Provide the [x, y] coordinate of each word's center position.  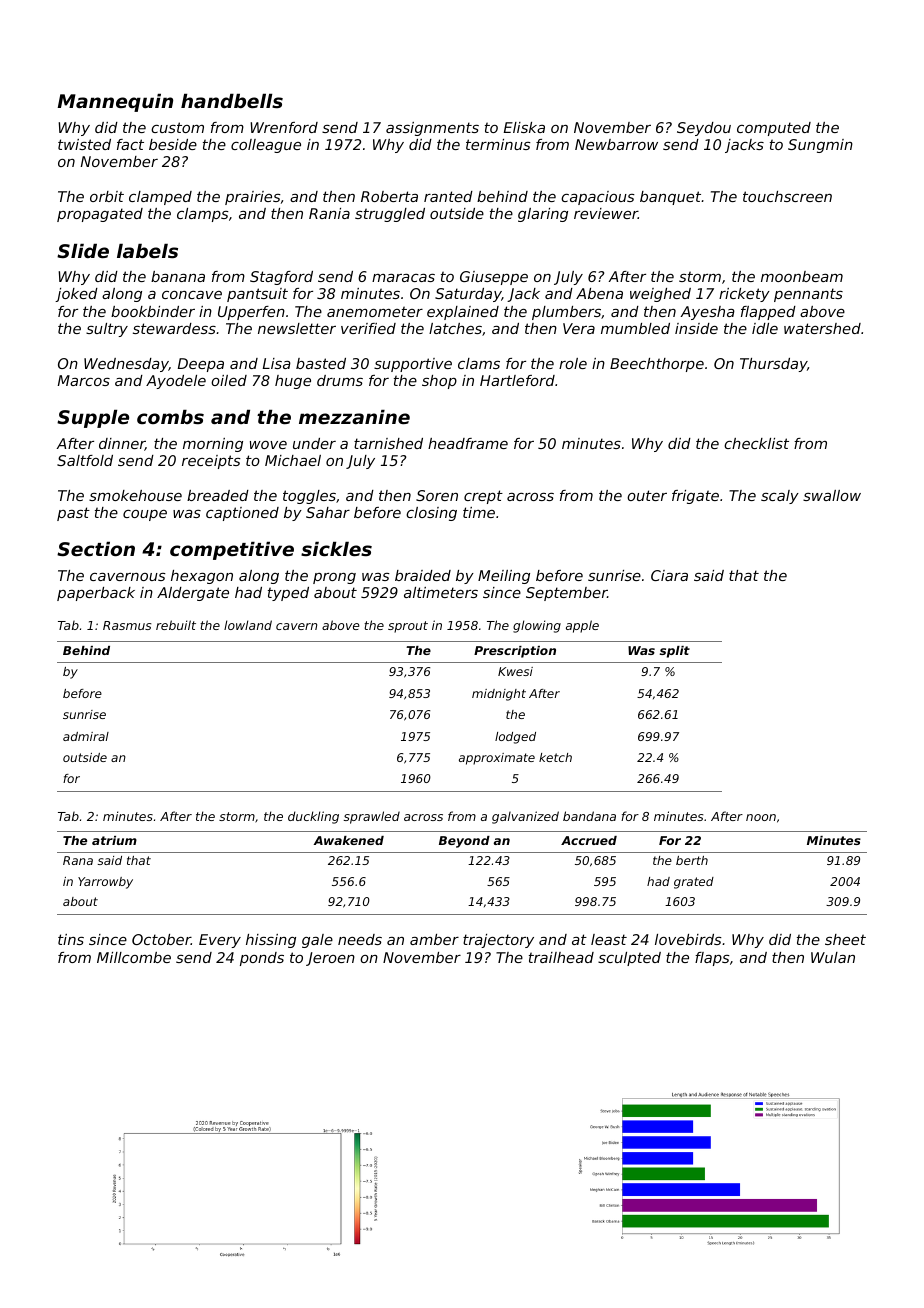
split [675, 652]
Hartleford [517, 380]
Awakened [349, 840]
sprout [408, 627]
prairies [253, 198]
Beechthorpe [657, 365]
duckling [313, 817]
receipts [211, 462]
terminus [498, 144]
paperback [96, 594]
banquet [670, 198]
